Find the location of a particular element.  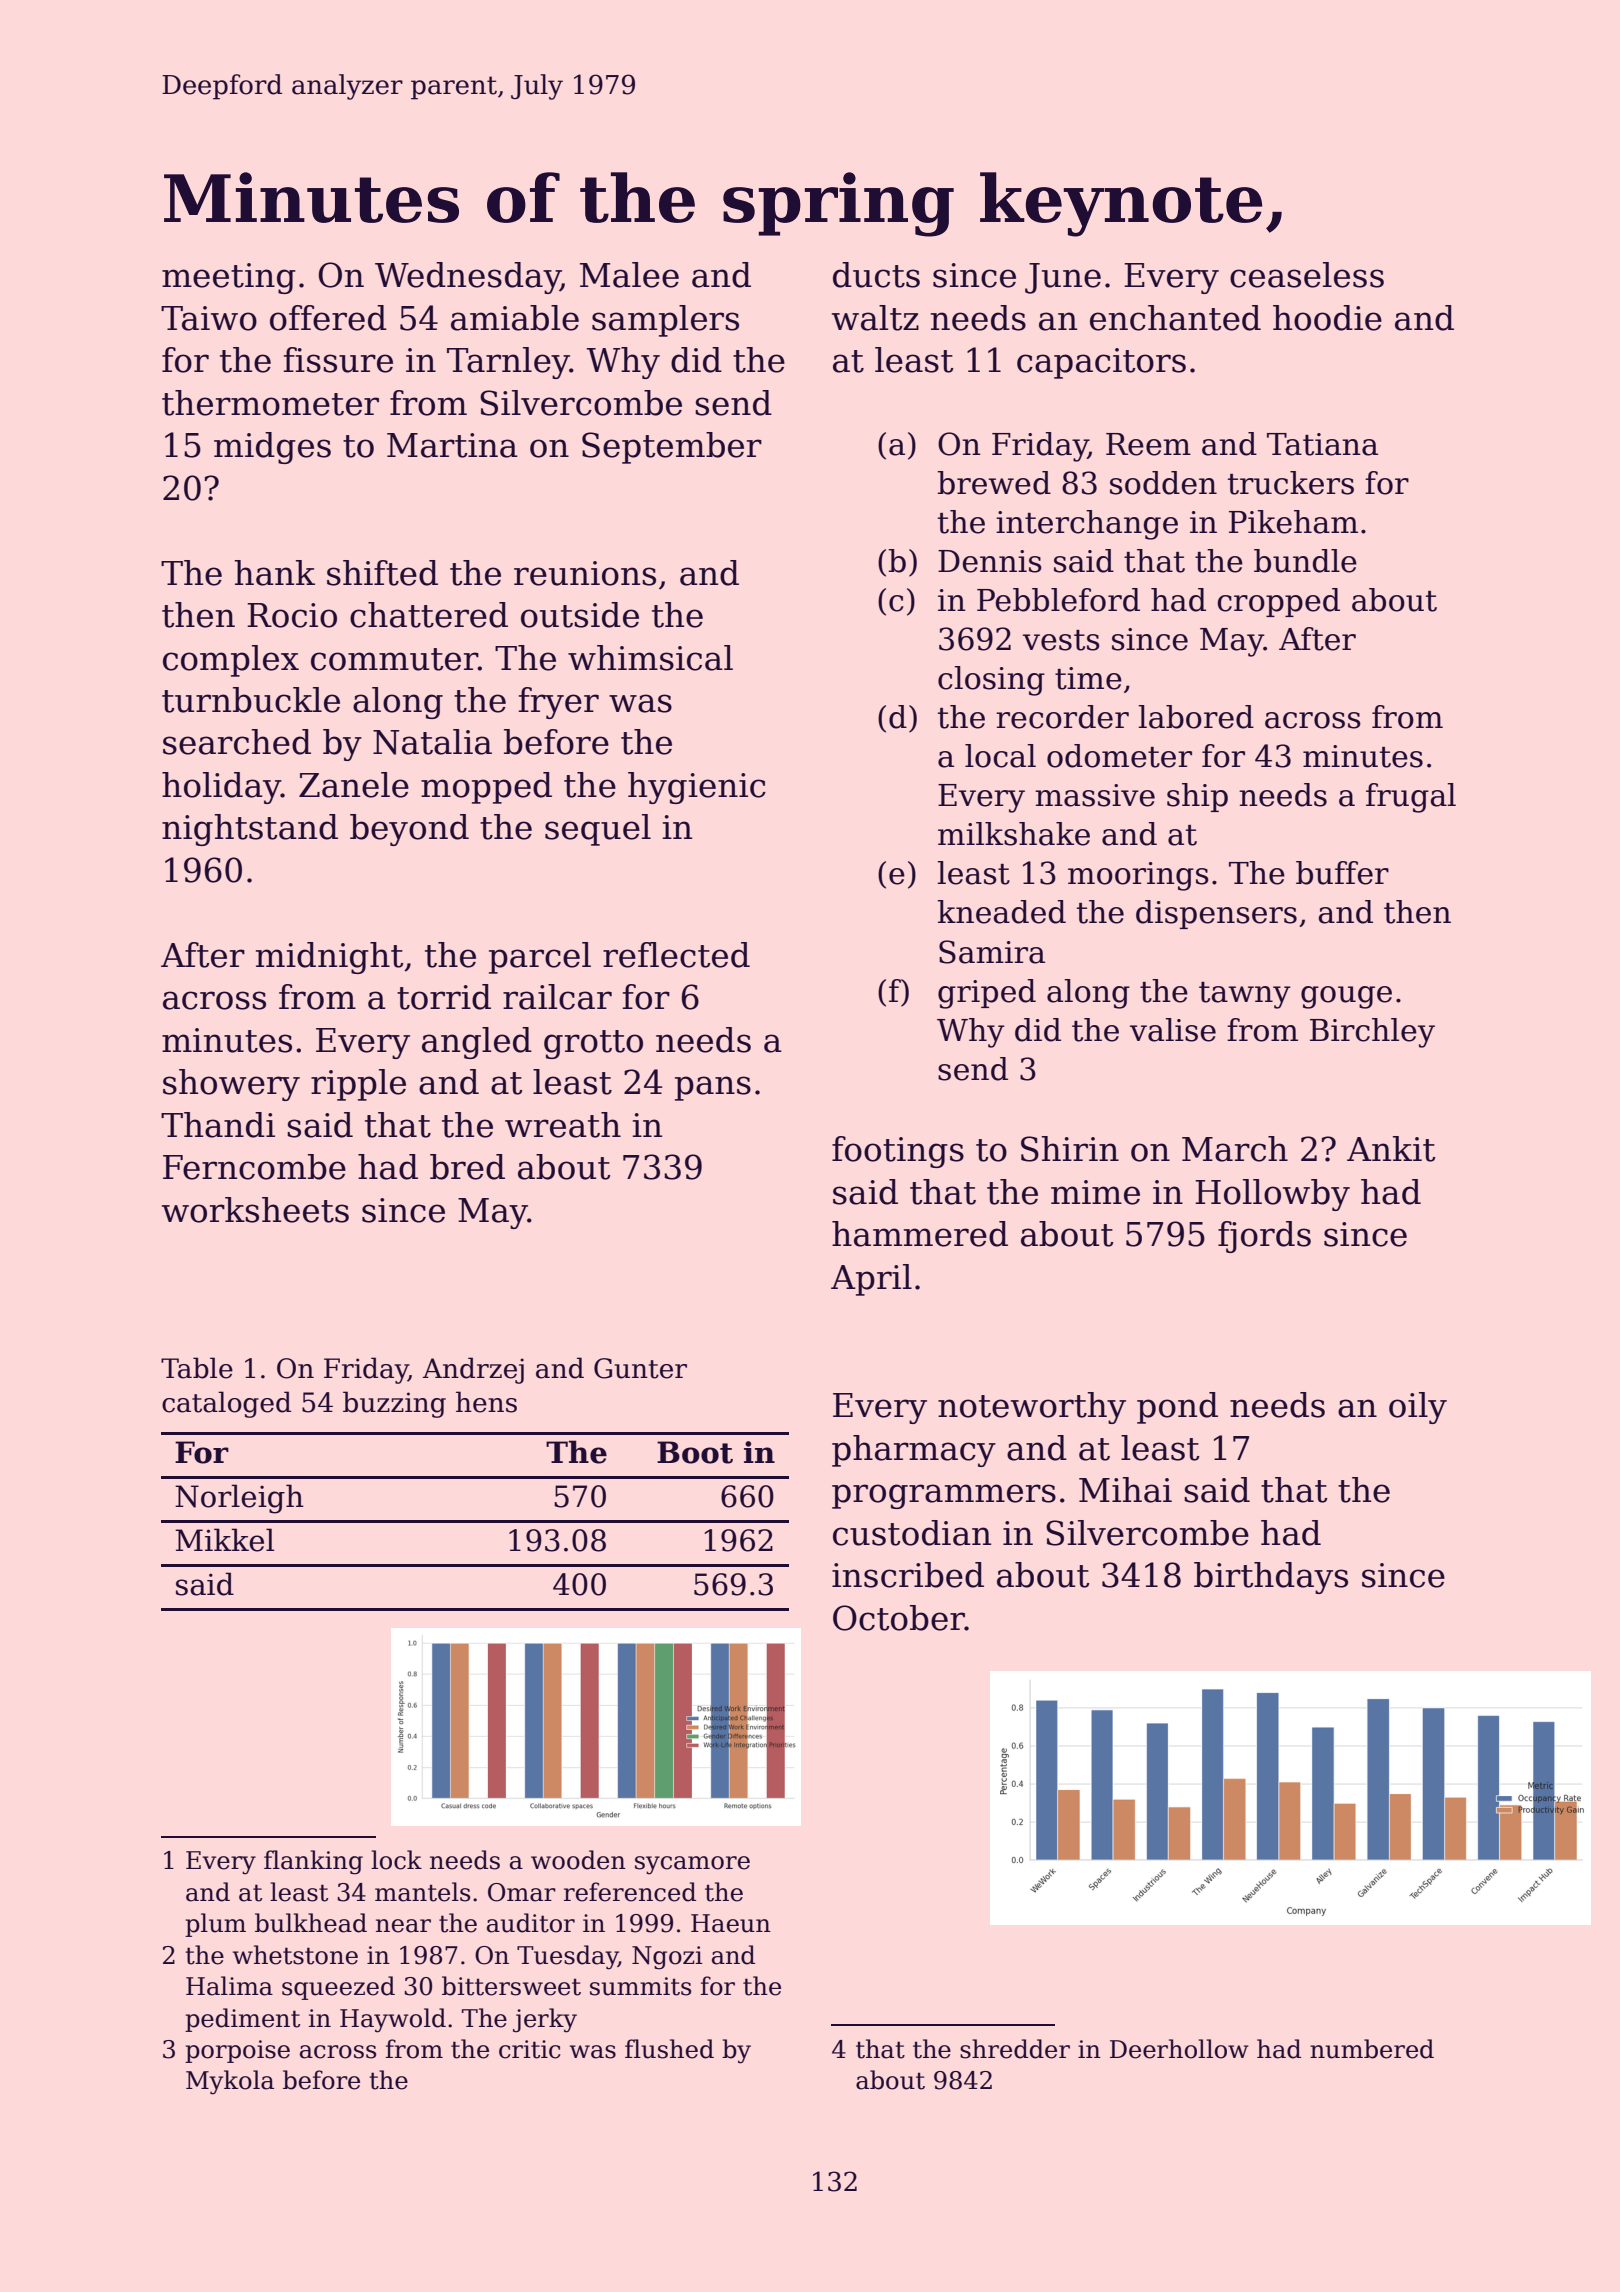

Reem is located at coordinates (1148, 444).
